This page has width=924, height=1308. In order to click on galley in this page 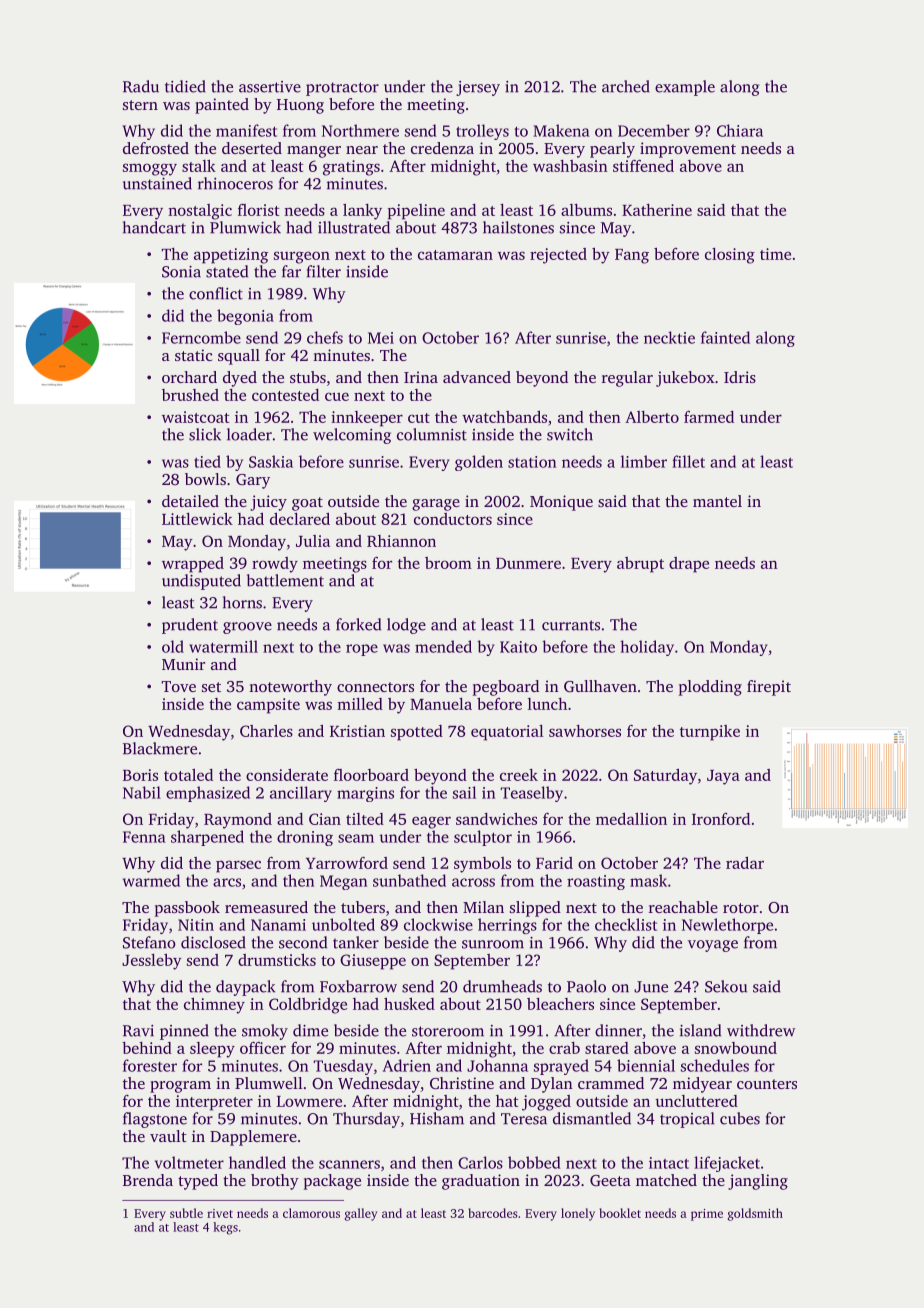, I will do `click(361, 1214)`.
